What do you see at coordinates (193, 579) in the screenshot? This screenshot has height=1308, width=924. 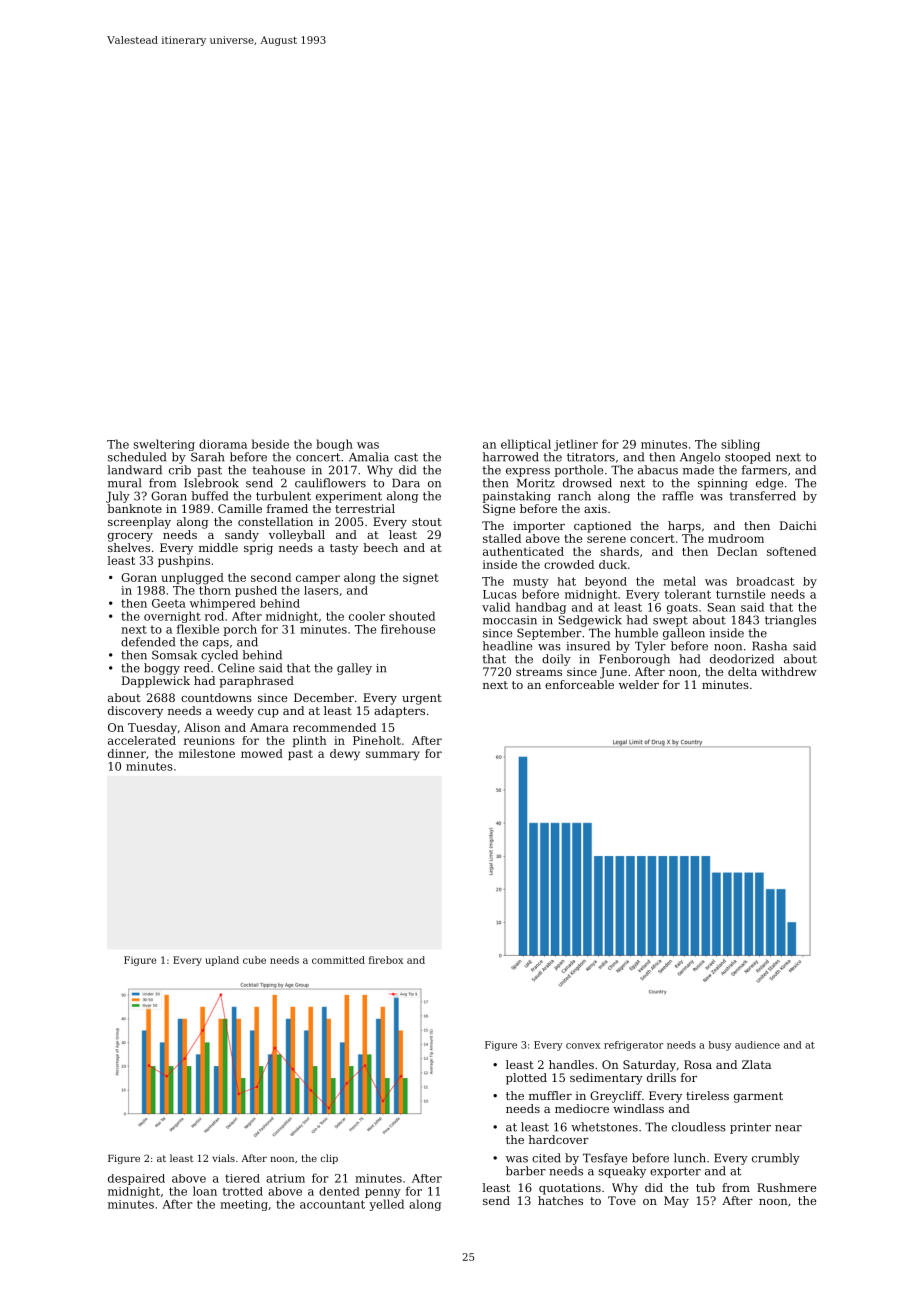 I see `unplugged` at bounding box center [193, 579].
